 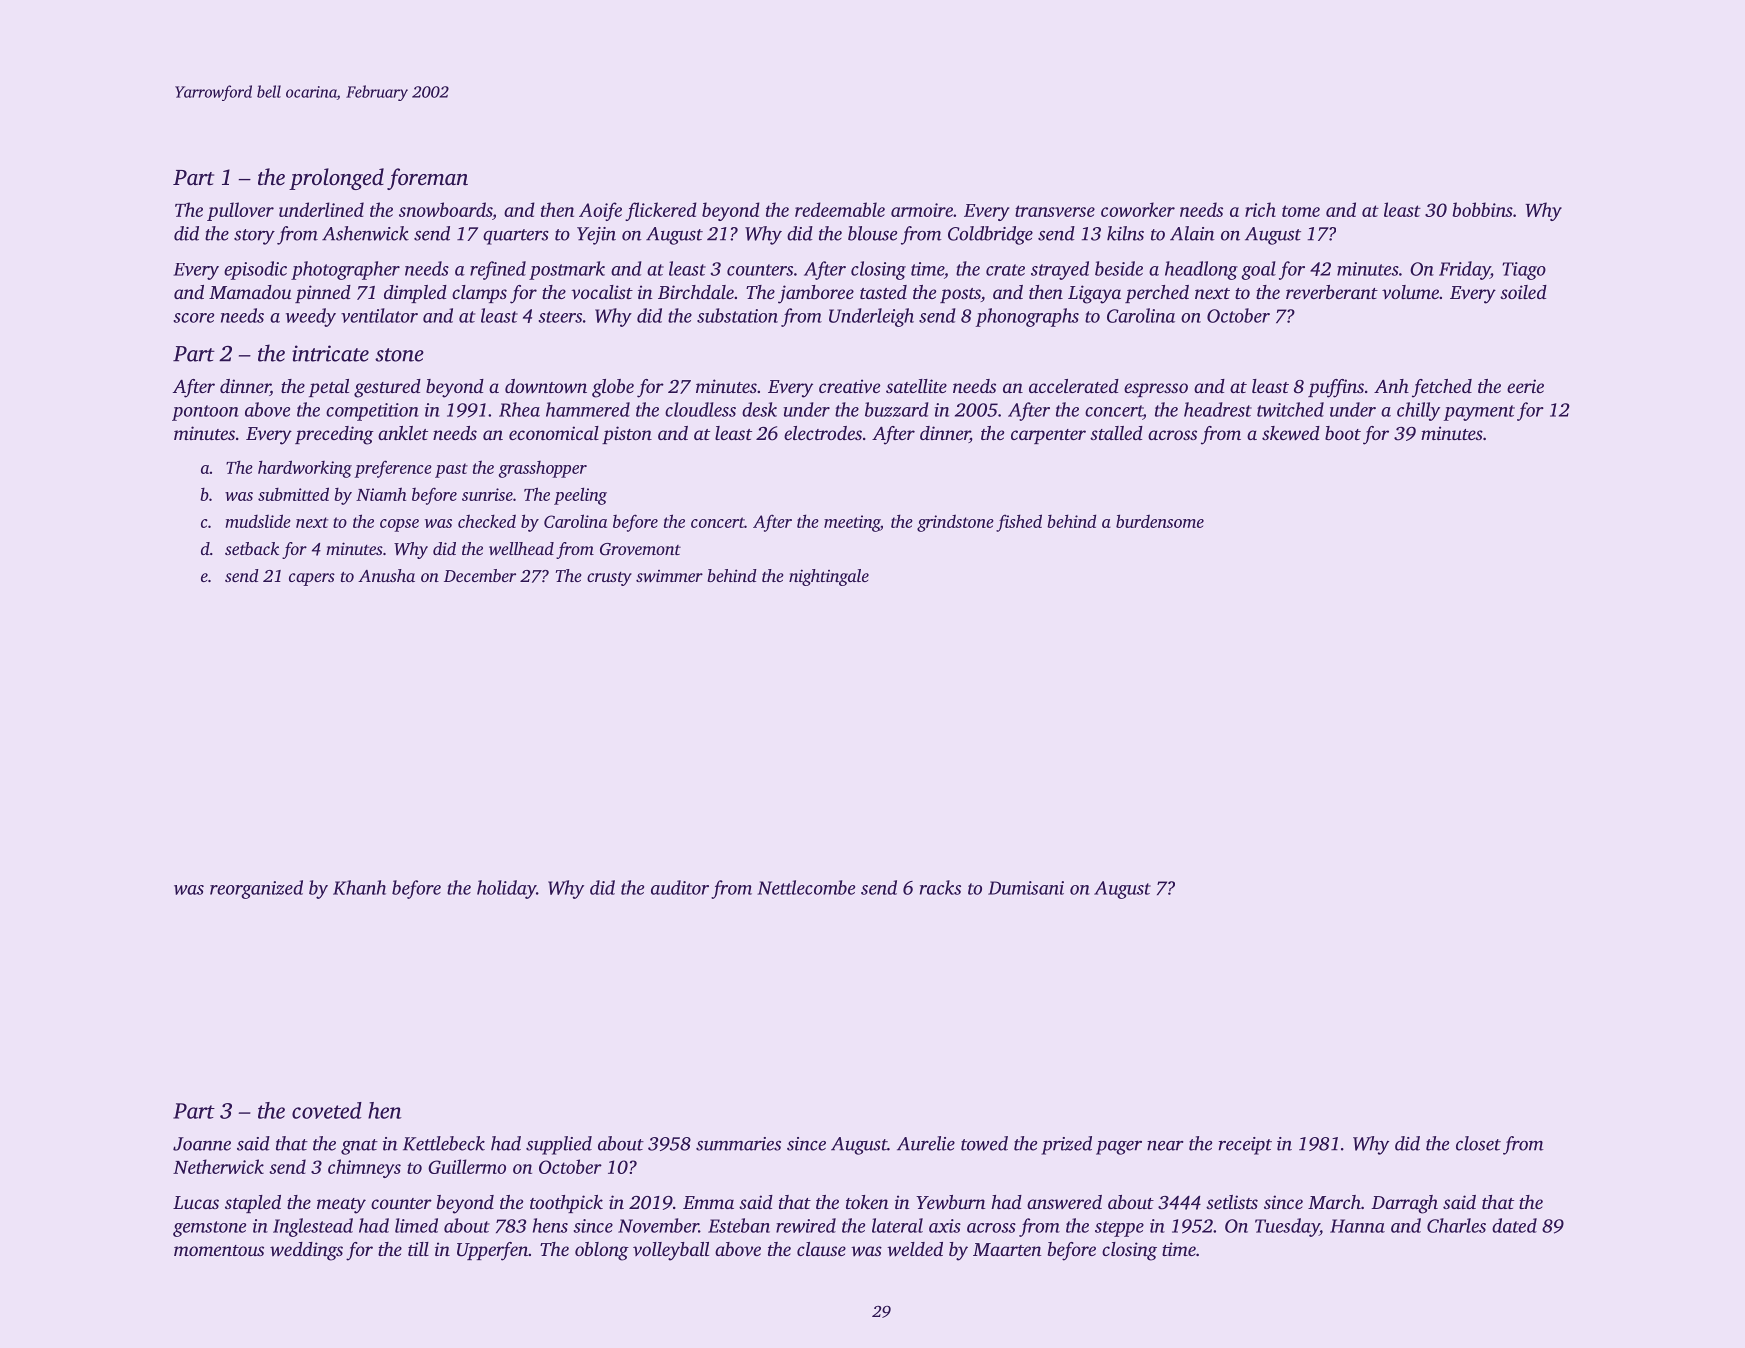 I want to click on preference, so click(x=393, y=469).
